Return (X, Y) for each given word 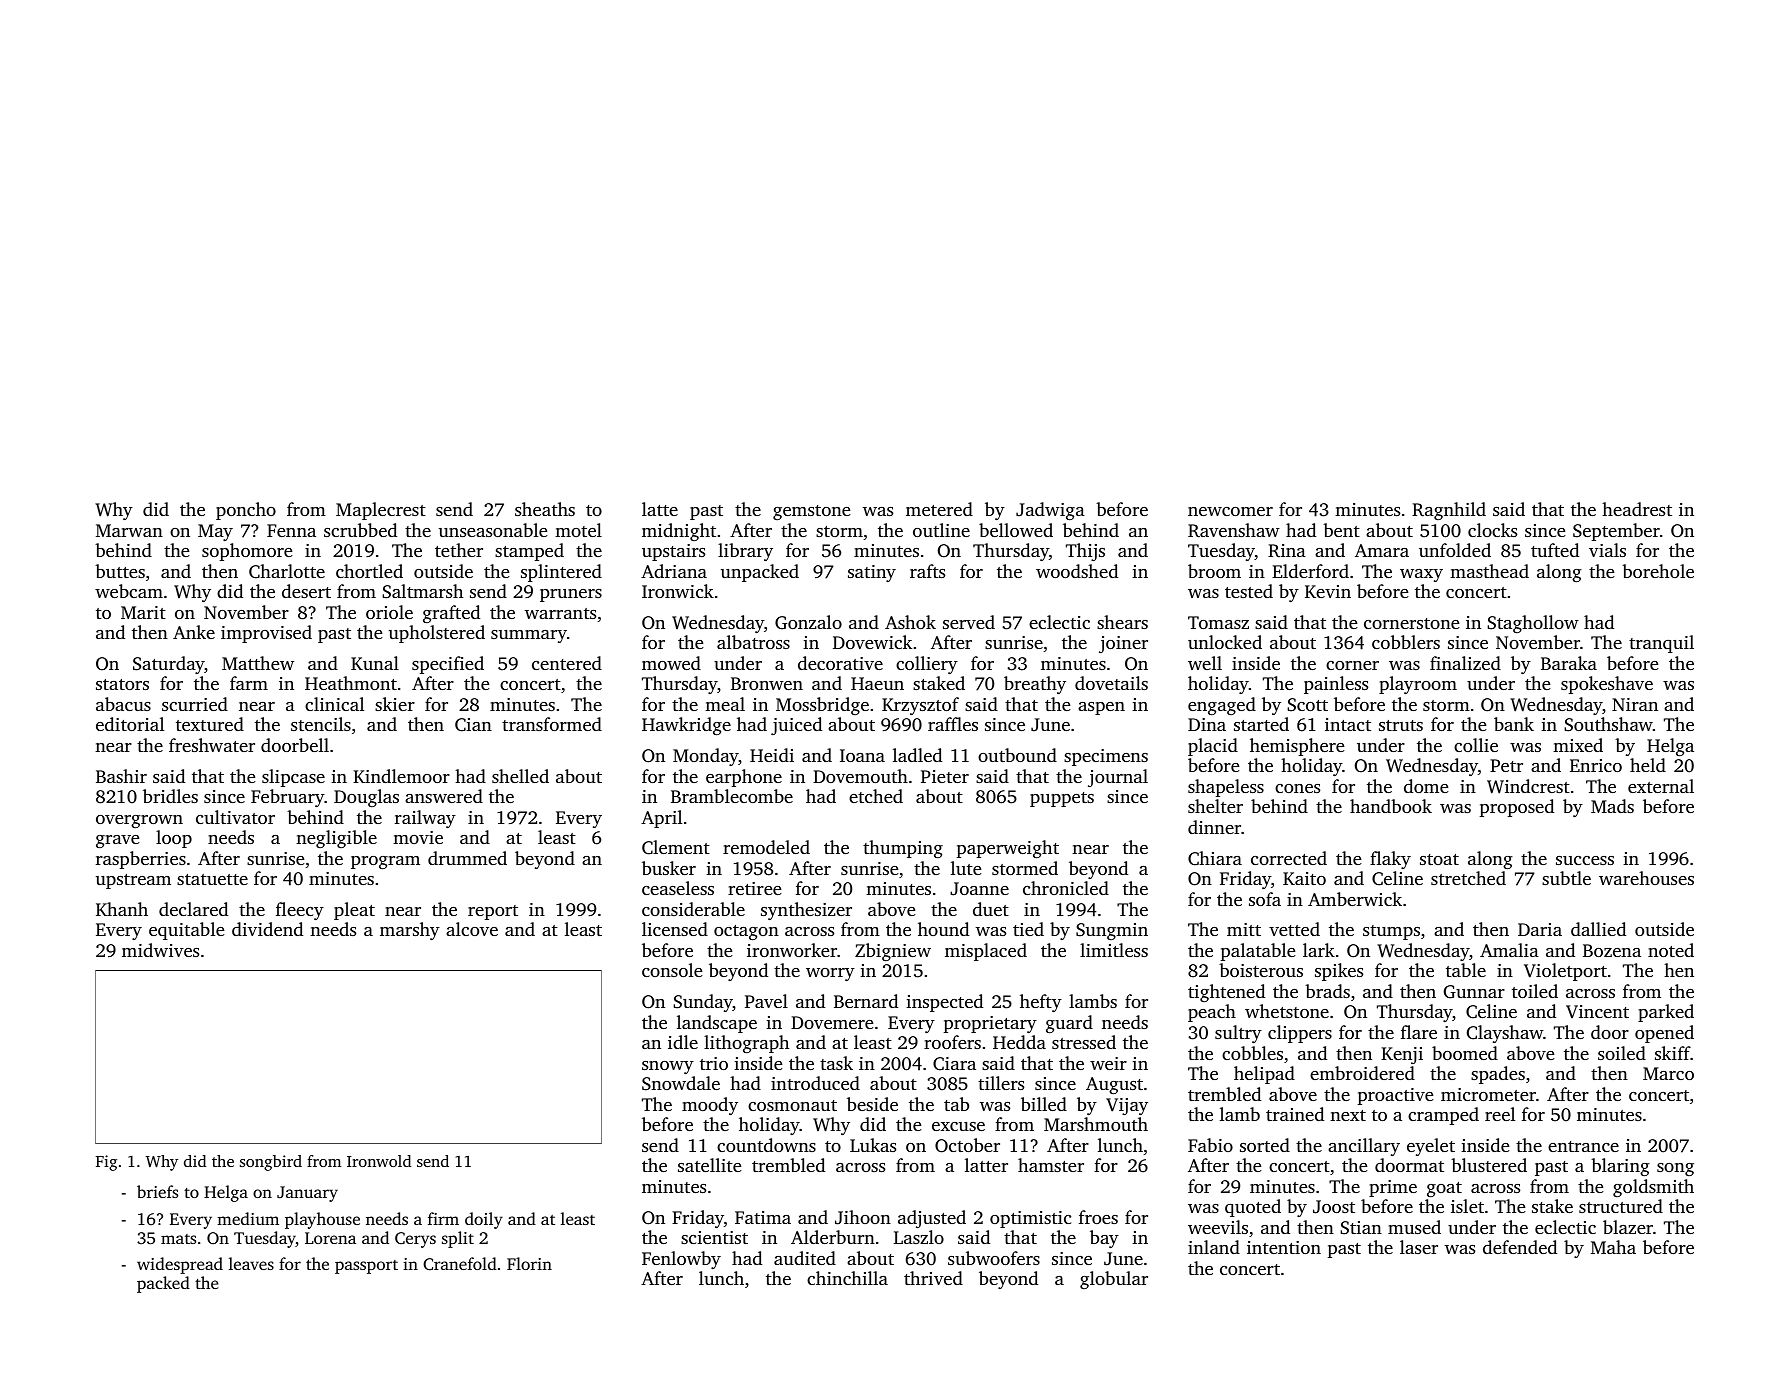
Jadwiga (1050, 511)
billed (1044, 1104)
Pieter (945, 776)
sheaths (545, 509)
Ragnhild (1449, 511)
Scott (1307, 705)
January (307, 1194)
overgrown (139, 821)
